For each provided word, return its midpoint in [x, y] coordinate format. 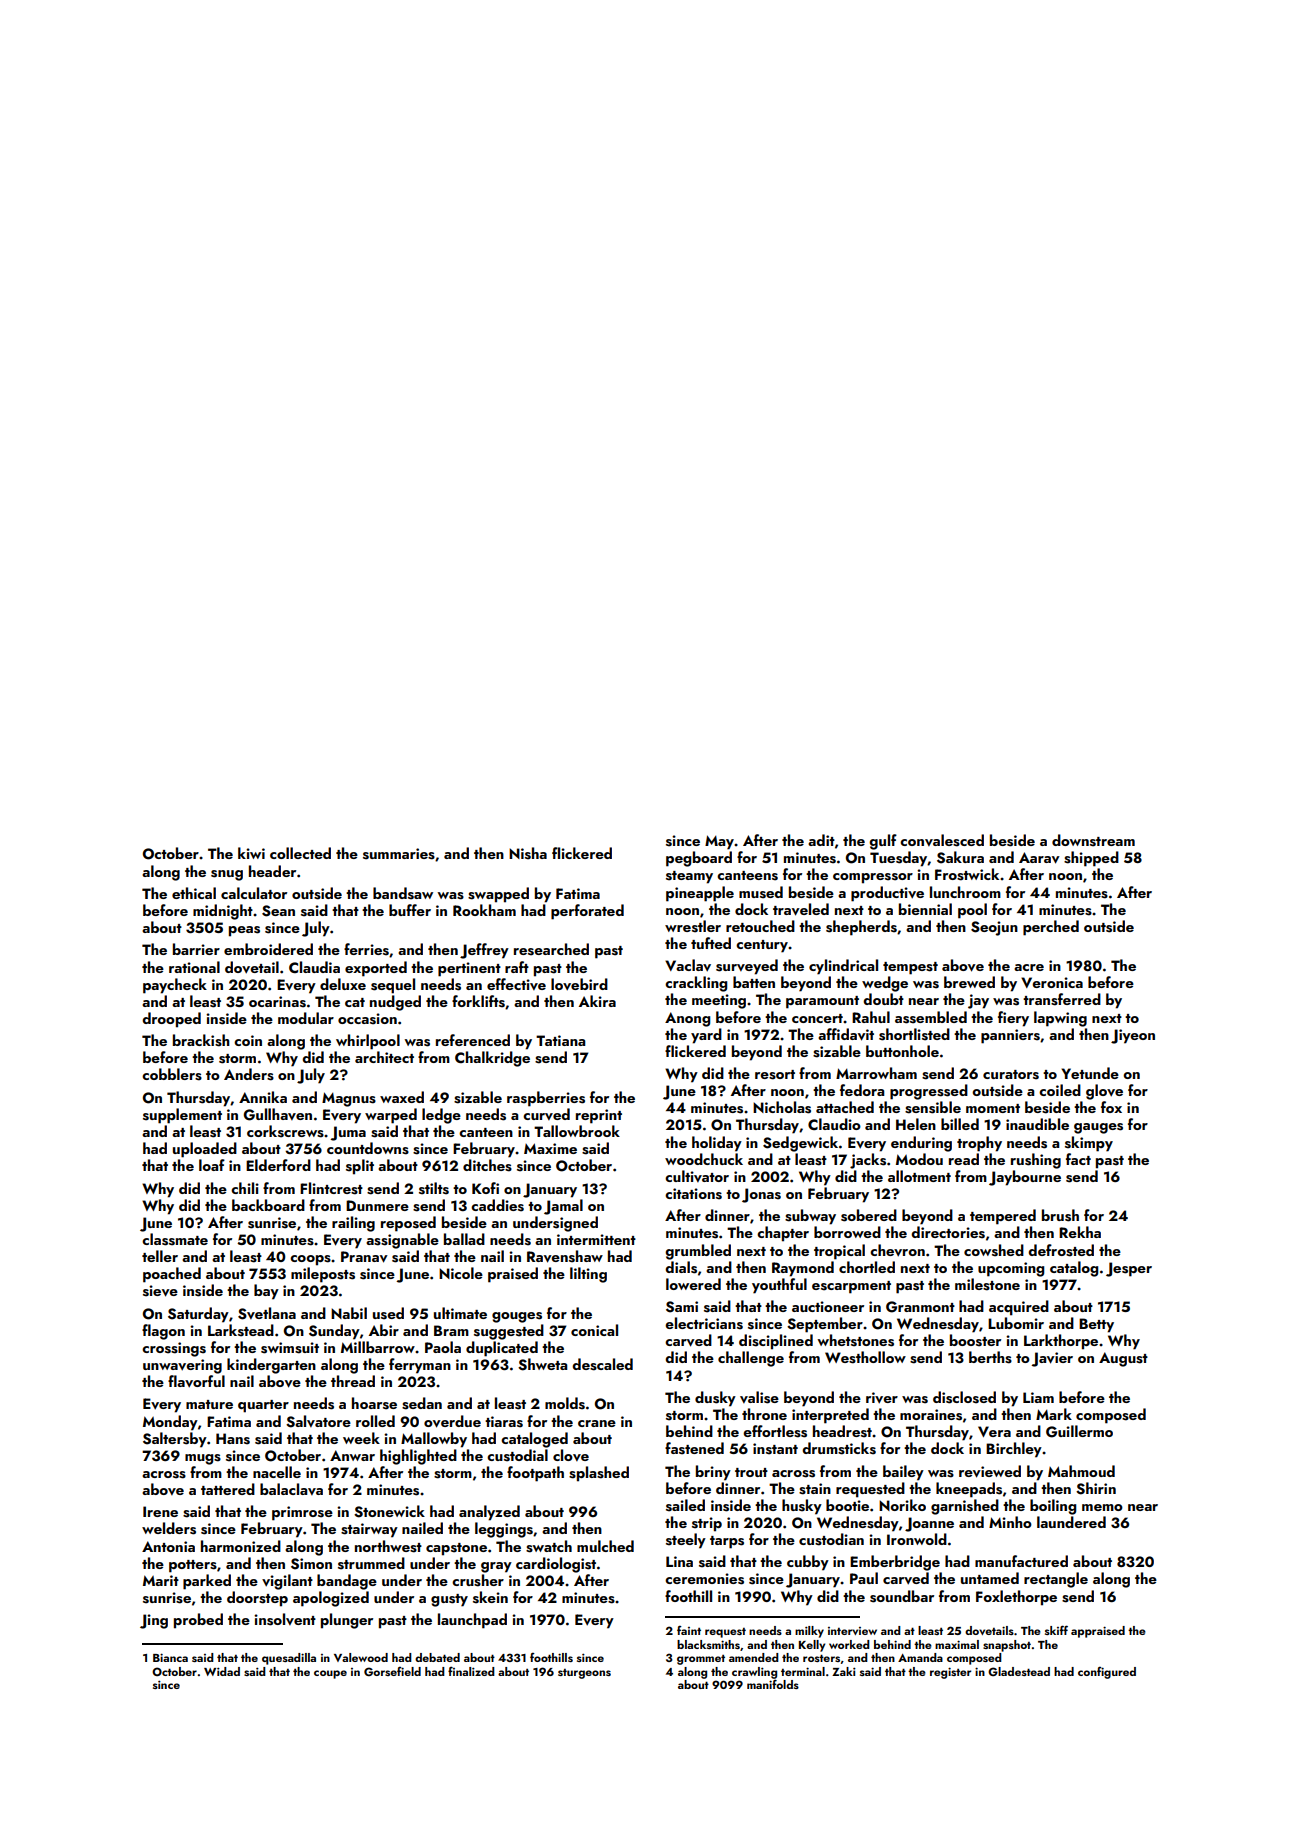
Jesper [1129, 1269]
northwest [388, 1546]
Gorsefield [392, 1671]
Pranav [364, 1257]
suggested [509, 1332]
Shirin [1096, 1488]
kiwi [251, 853]
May [719, 842]
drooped [171, 1020]
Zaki [844, 1671]
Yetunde [1090, 1073]
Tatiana [560, 1040]
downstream [1093, 840]
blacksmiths [708, 1644]
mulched [605, 1546]
